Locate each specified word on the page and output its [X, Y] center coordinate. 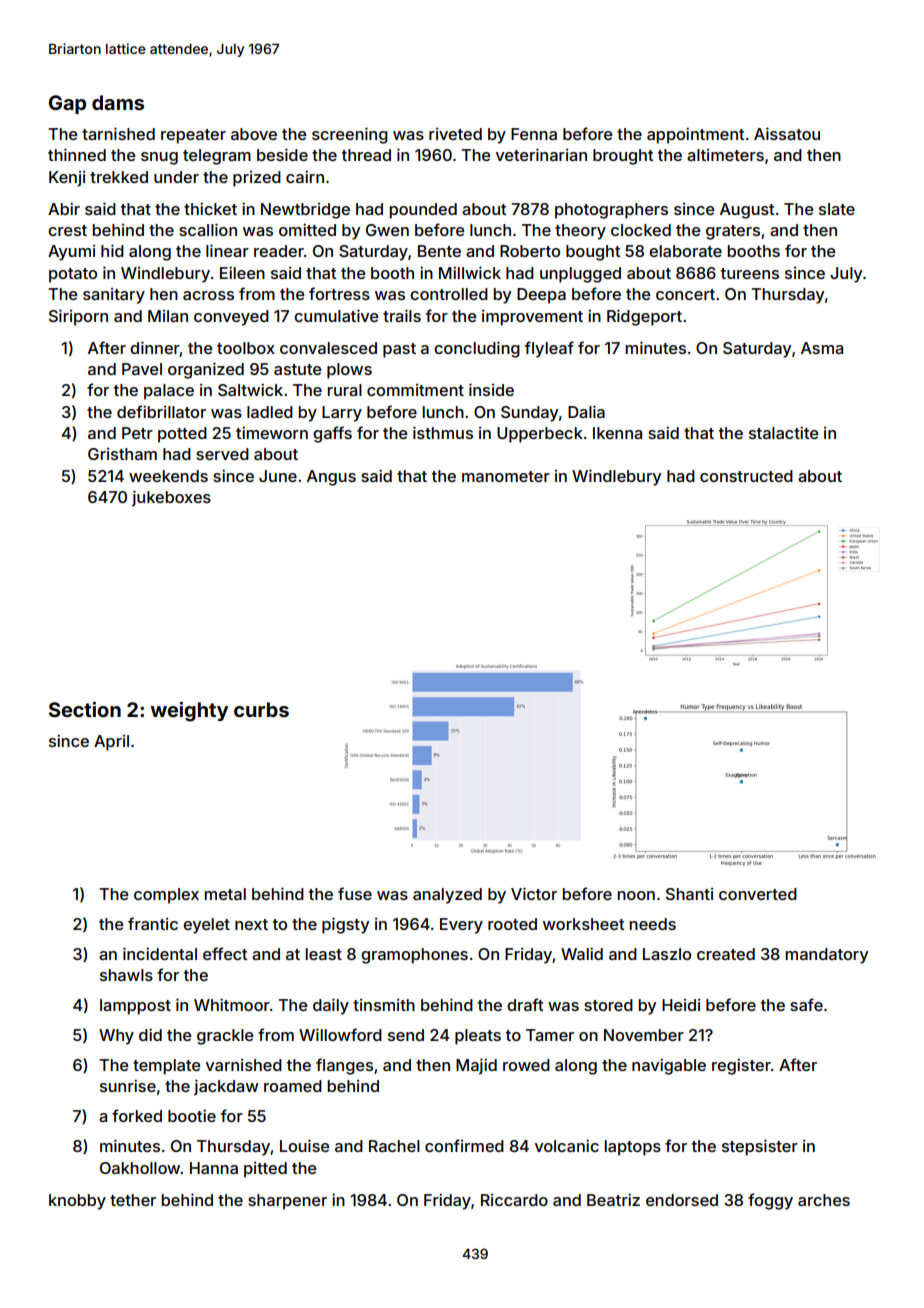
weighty [189, 712]
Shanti [689, 894]
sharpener [287, 1202]
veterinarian [541, 154]
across [208, 295]
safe [806, 1004]
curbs [261, 709]
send [406, 1035]
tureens [750, 273]
